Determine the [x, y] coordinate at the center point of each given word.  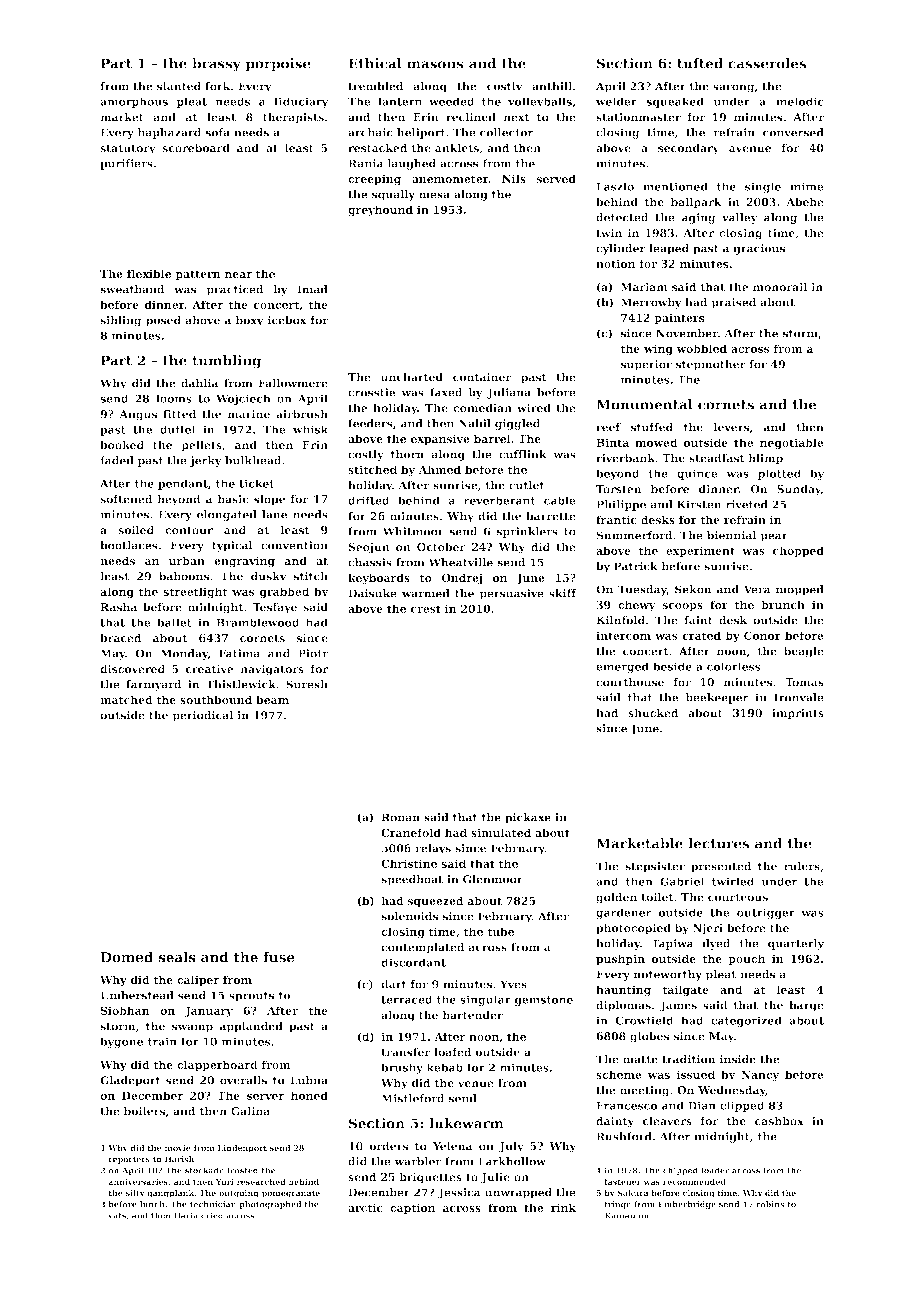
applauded [251, 1027]
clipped [742, 1106]
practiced [235, 290]
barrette [551, 516]
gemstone [543, 1001]
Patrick [636, 566]
